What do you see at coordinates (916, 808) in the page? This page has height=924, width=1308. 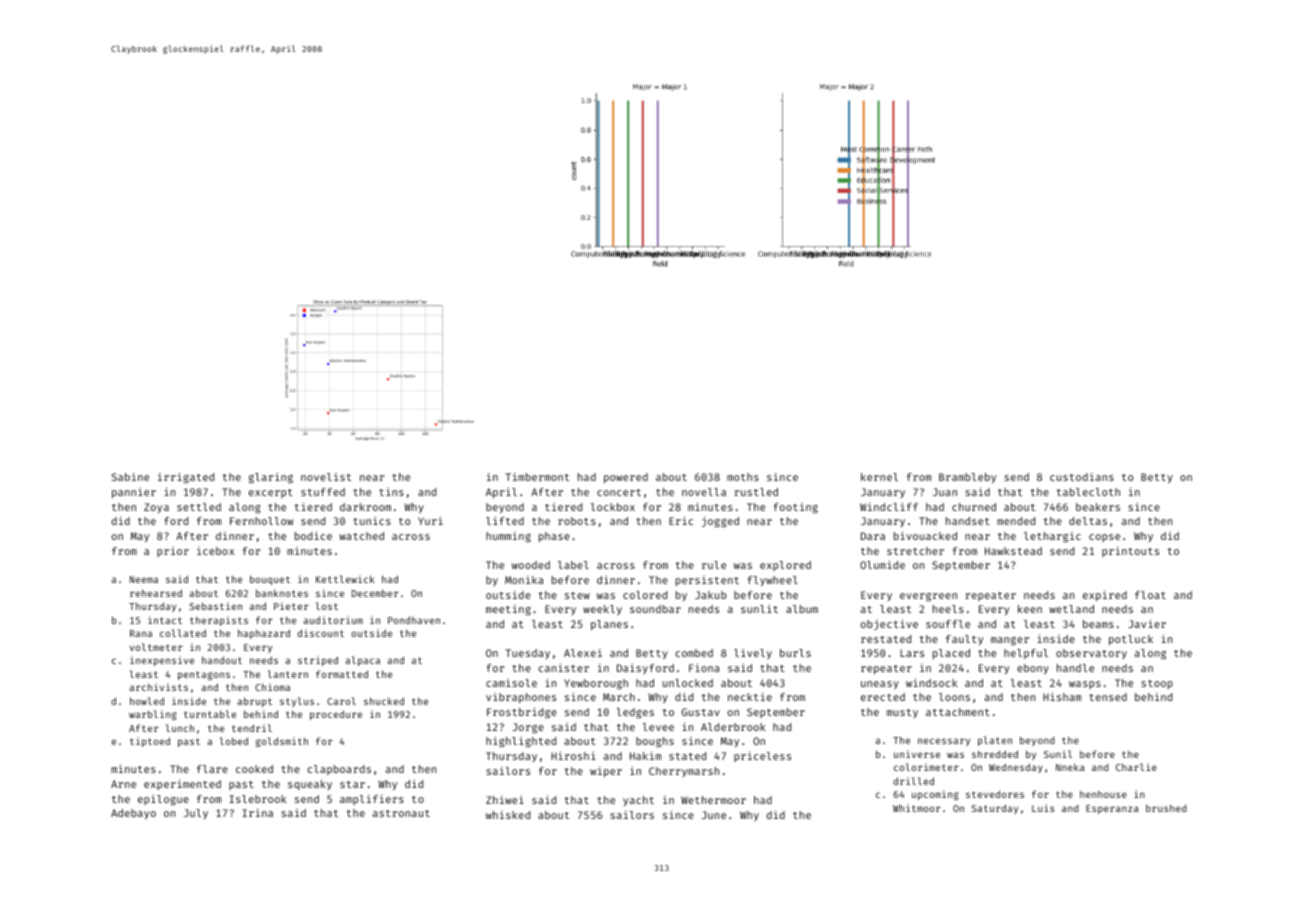 I see `Whitmoor` at bounding box center [916, 808].
